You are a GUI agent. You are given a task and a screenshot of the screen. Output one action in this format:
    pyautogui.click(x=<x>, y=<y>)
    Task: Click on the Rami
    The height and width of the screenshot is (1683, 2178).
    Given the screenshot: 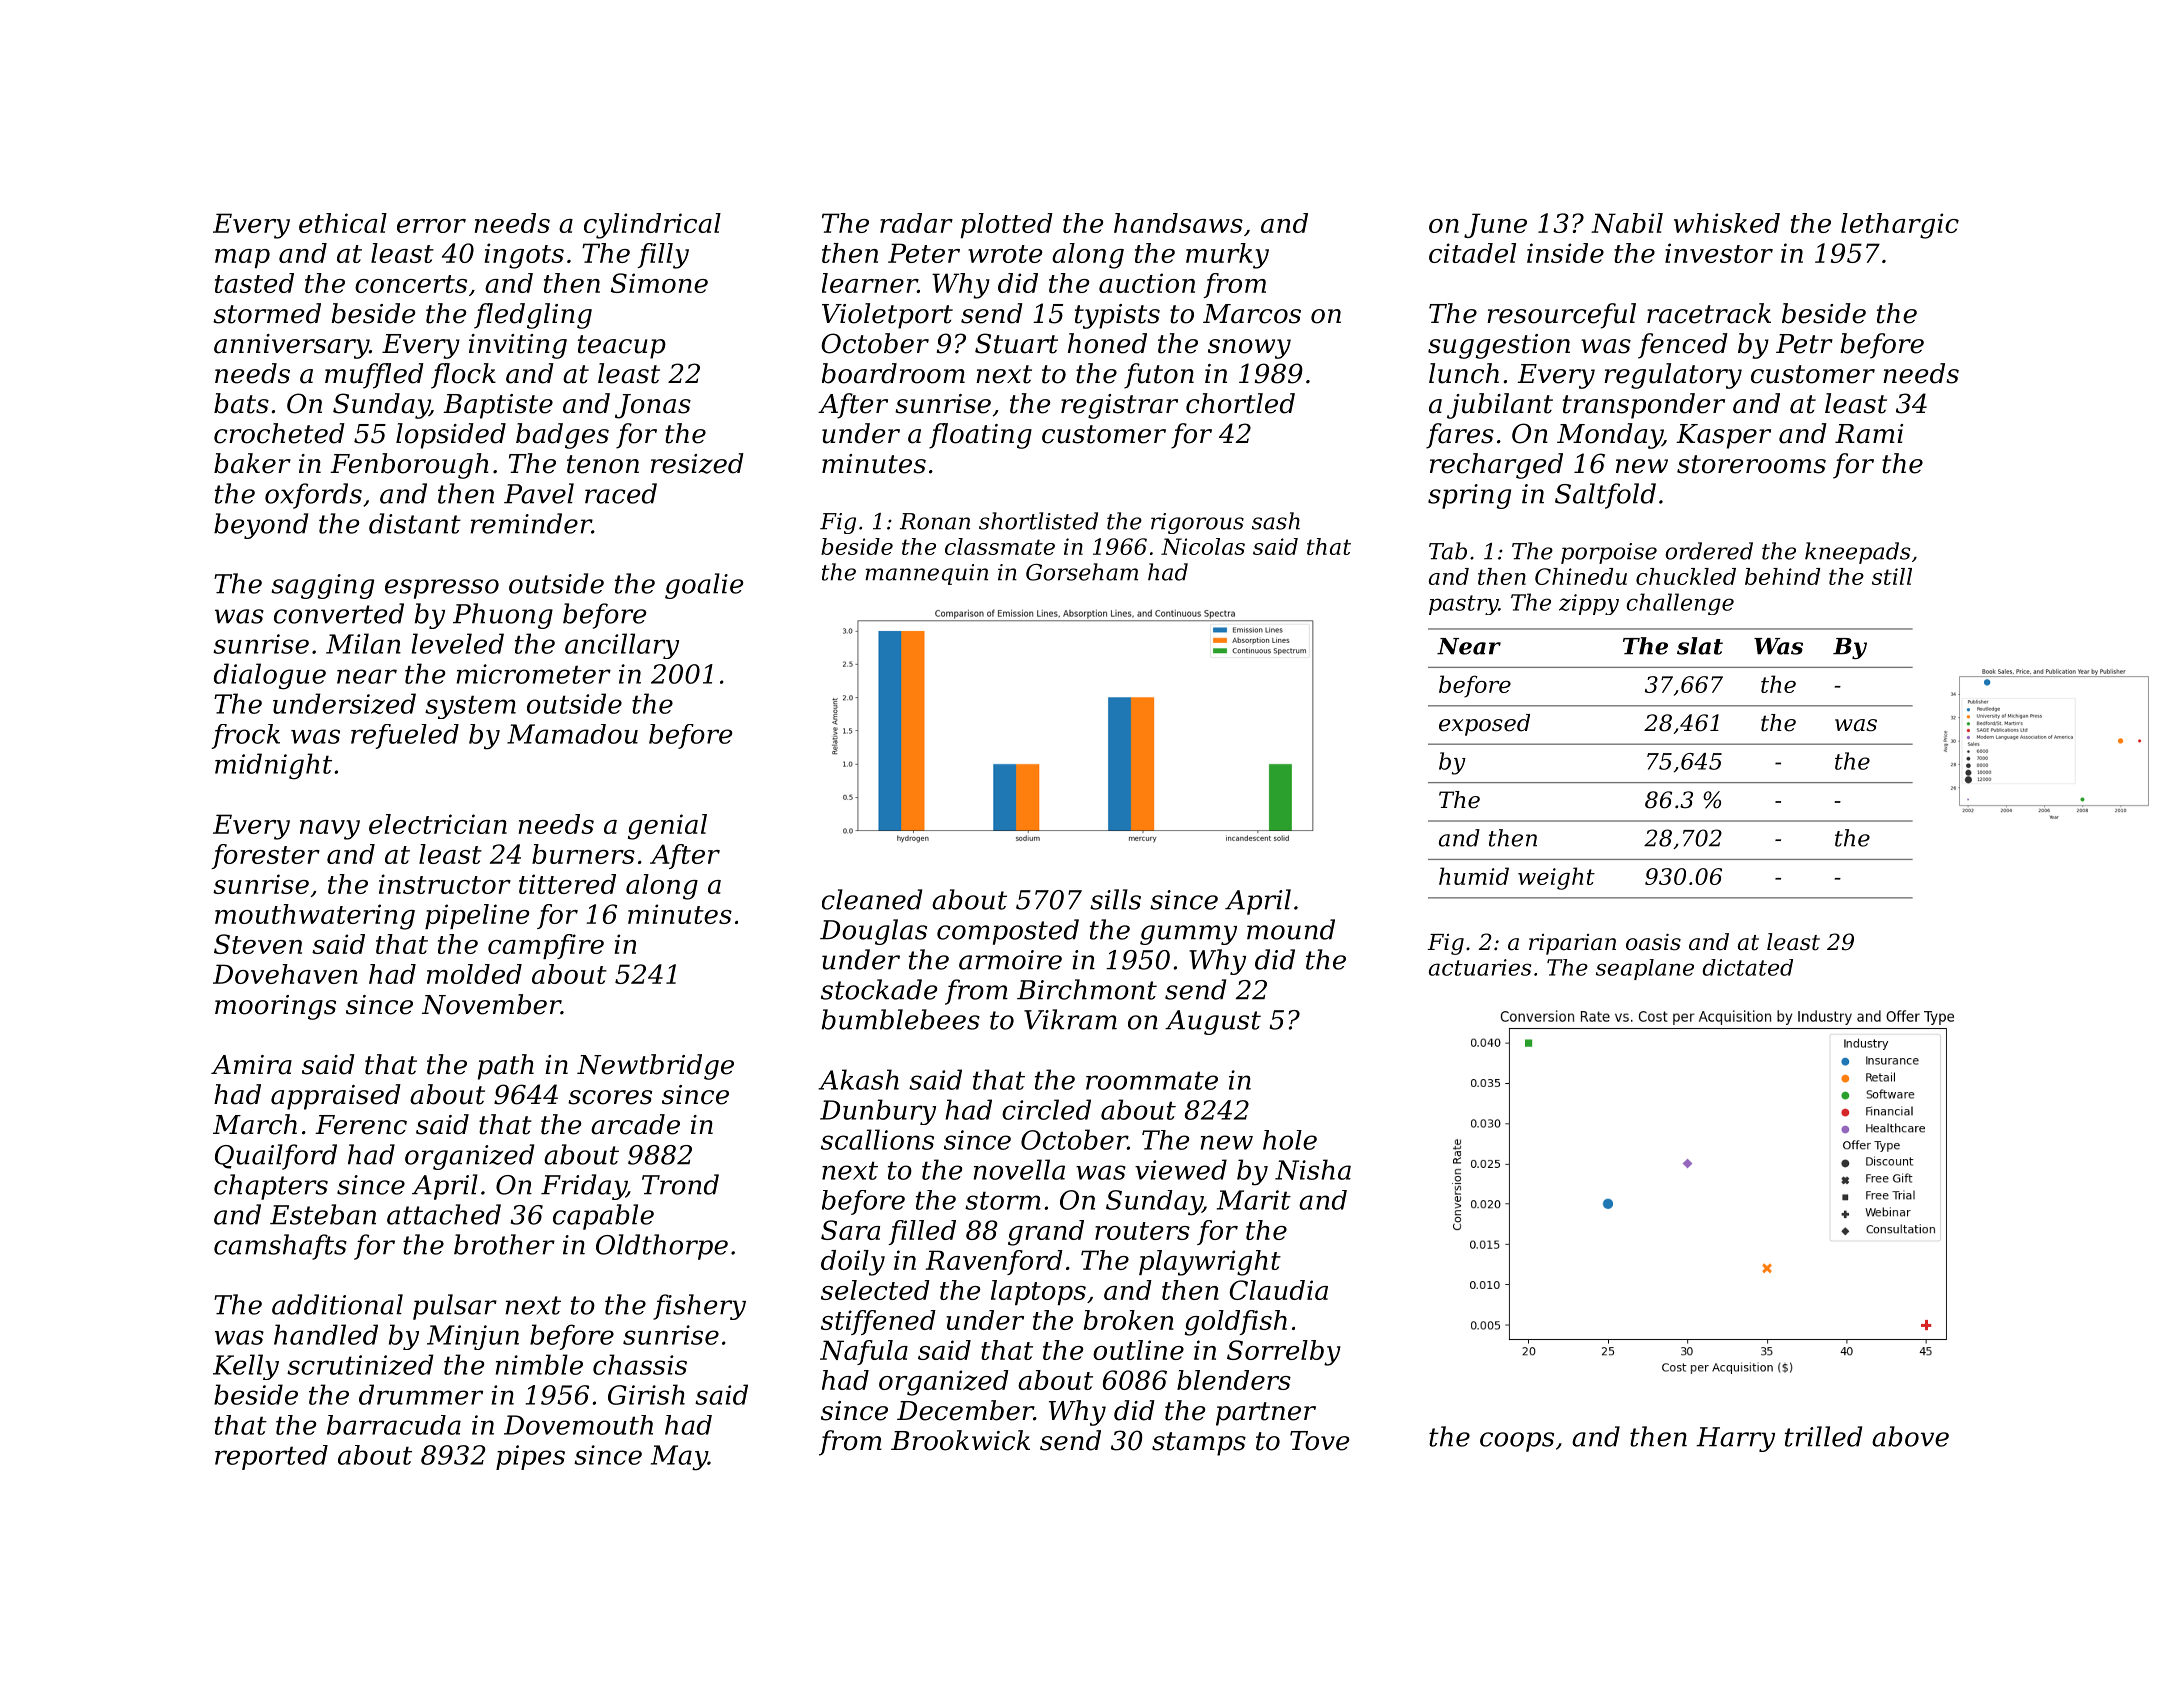 What is the action you would take?
    pyautogui.click(x=1869, y=434)
